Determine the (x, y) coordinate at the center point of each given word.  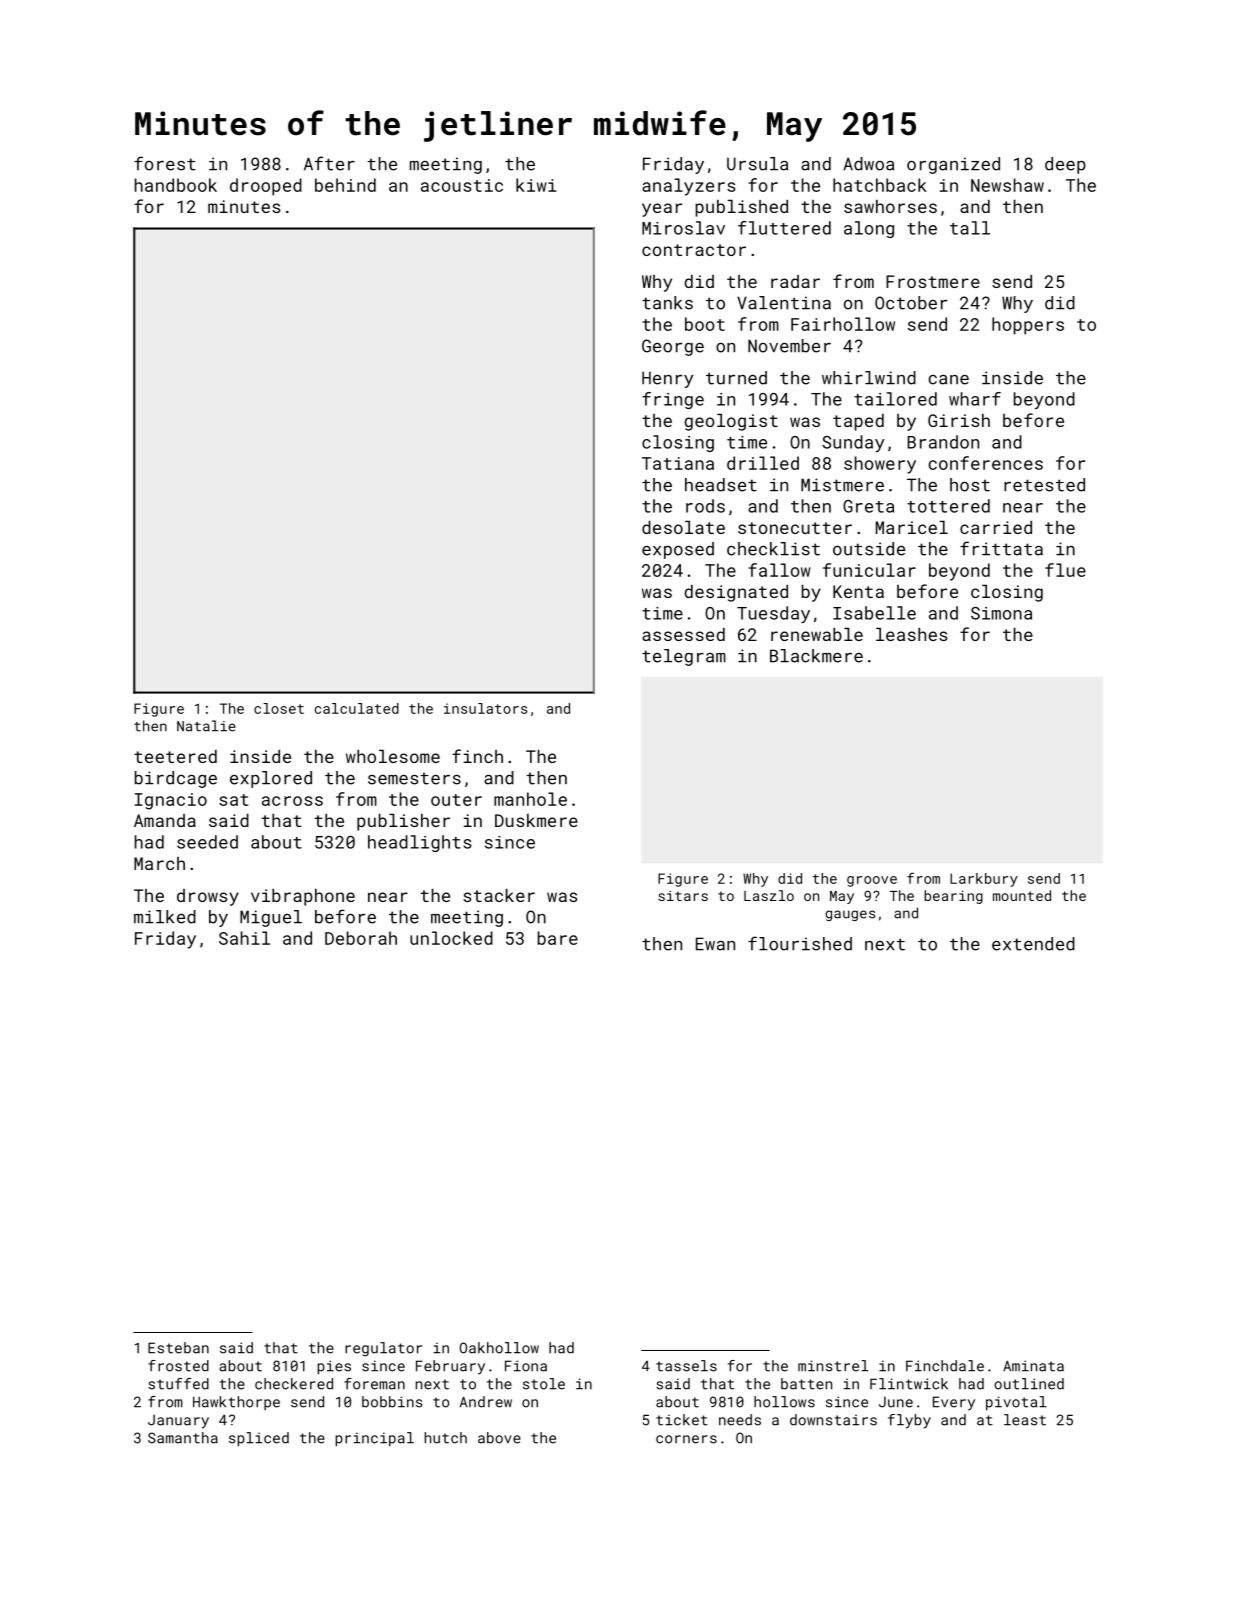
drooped (266, 187)
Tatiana (678, 463)
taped (858, 422)
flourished (800, 943)
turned (736, 378)
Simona (1001, 613)
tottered (948, 506)
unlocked (451, 938)
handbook (176, 185)
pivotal (1016, 1403)
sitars (683, 896)
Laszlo (769, 895)
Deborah (361, 938)
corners (686, 1439)
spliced (259, 1439)
